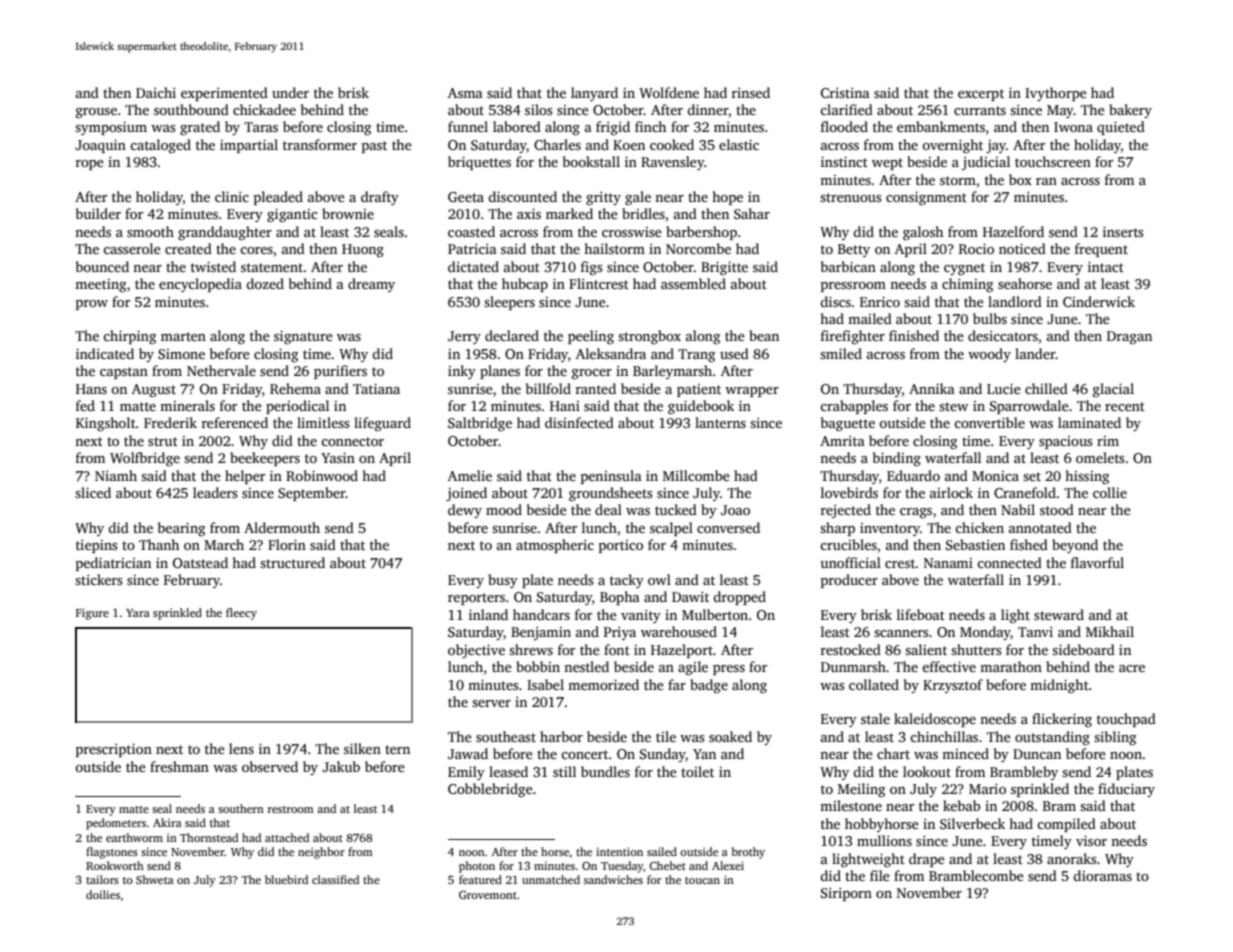 This image has width=1233, height=952. I want to click on Yara, so click(138, 613).
